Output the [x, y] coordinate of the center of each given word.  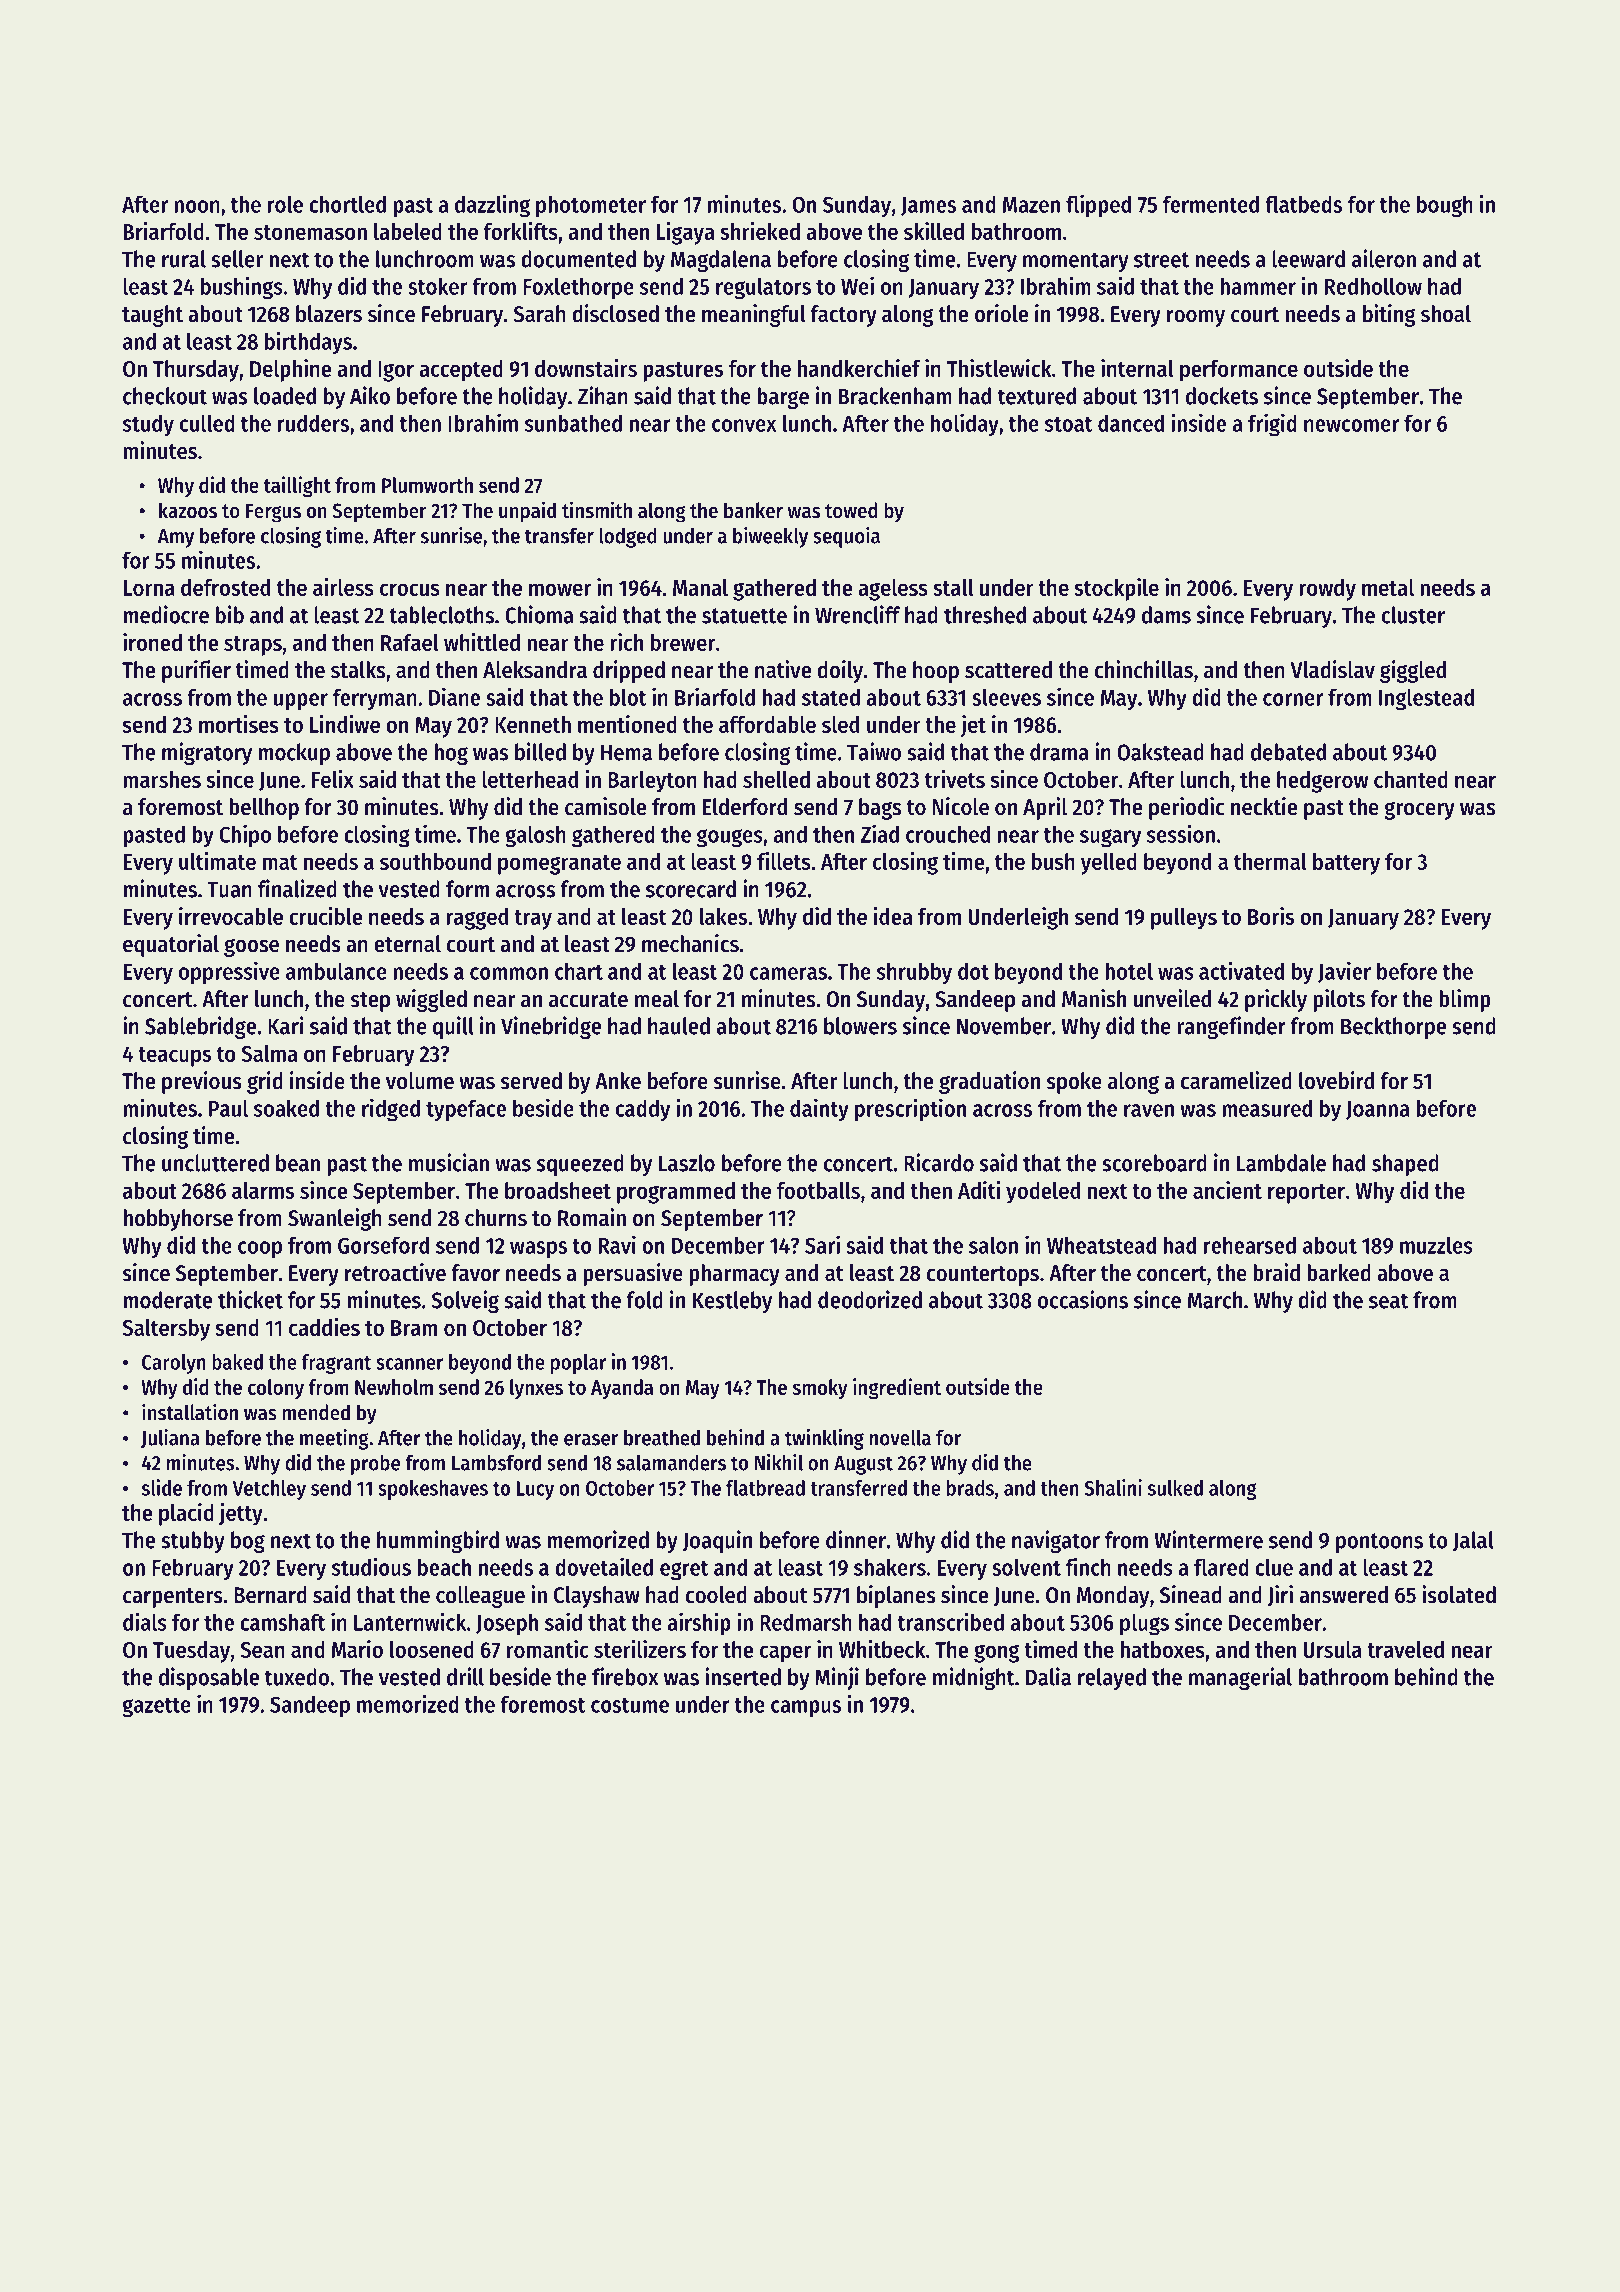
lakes [723, 916]
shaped [1405, 1165]
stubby [193, 1542]
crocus [410, 589]
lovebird [1336, 1080]
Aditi [979, 1190]
